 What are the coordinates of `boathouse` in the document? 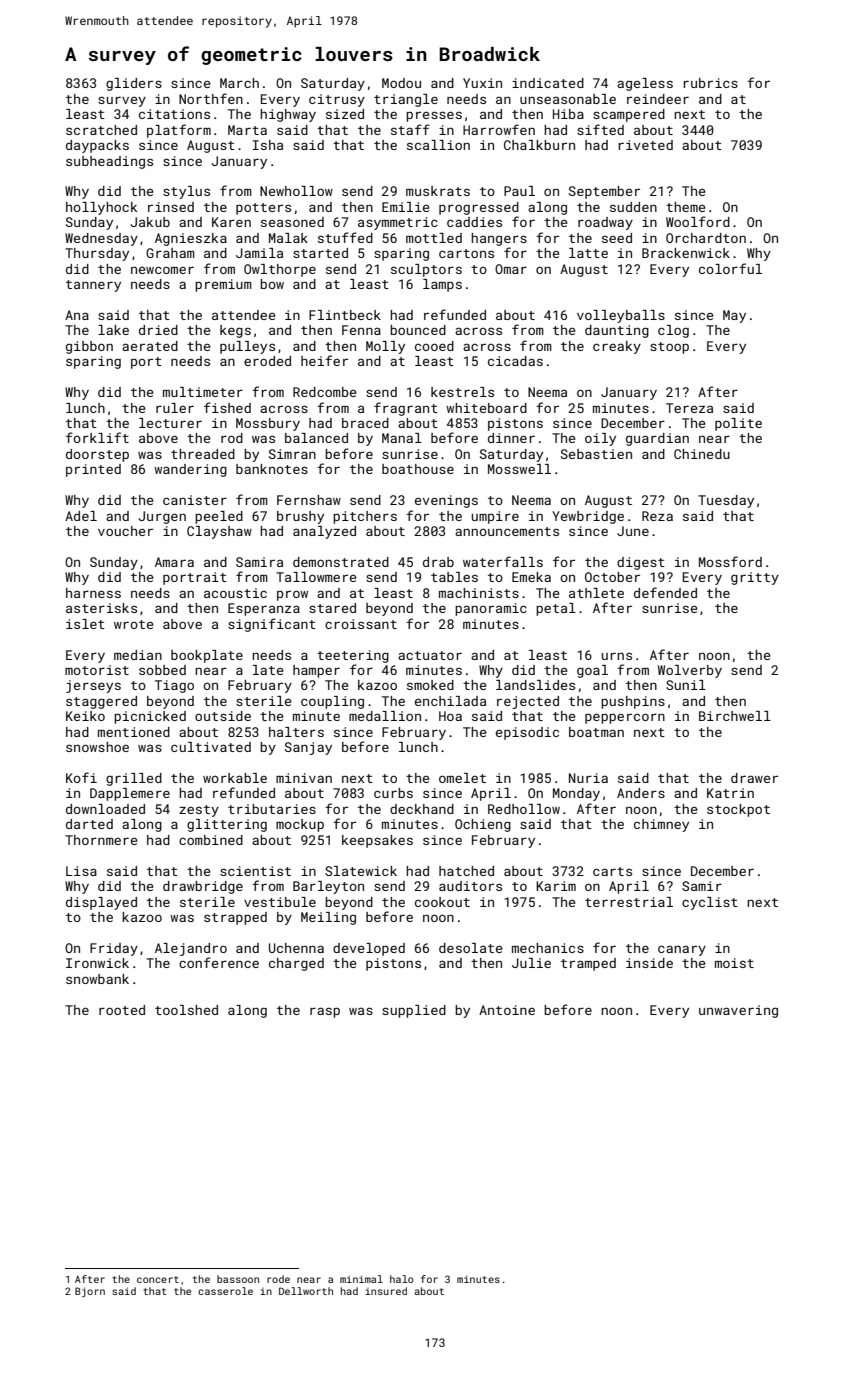 It's located at (418, 469).
